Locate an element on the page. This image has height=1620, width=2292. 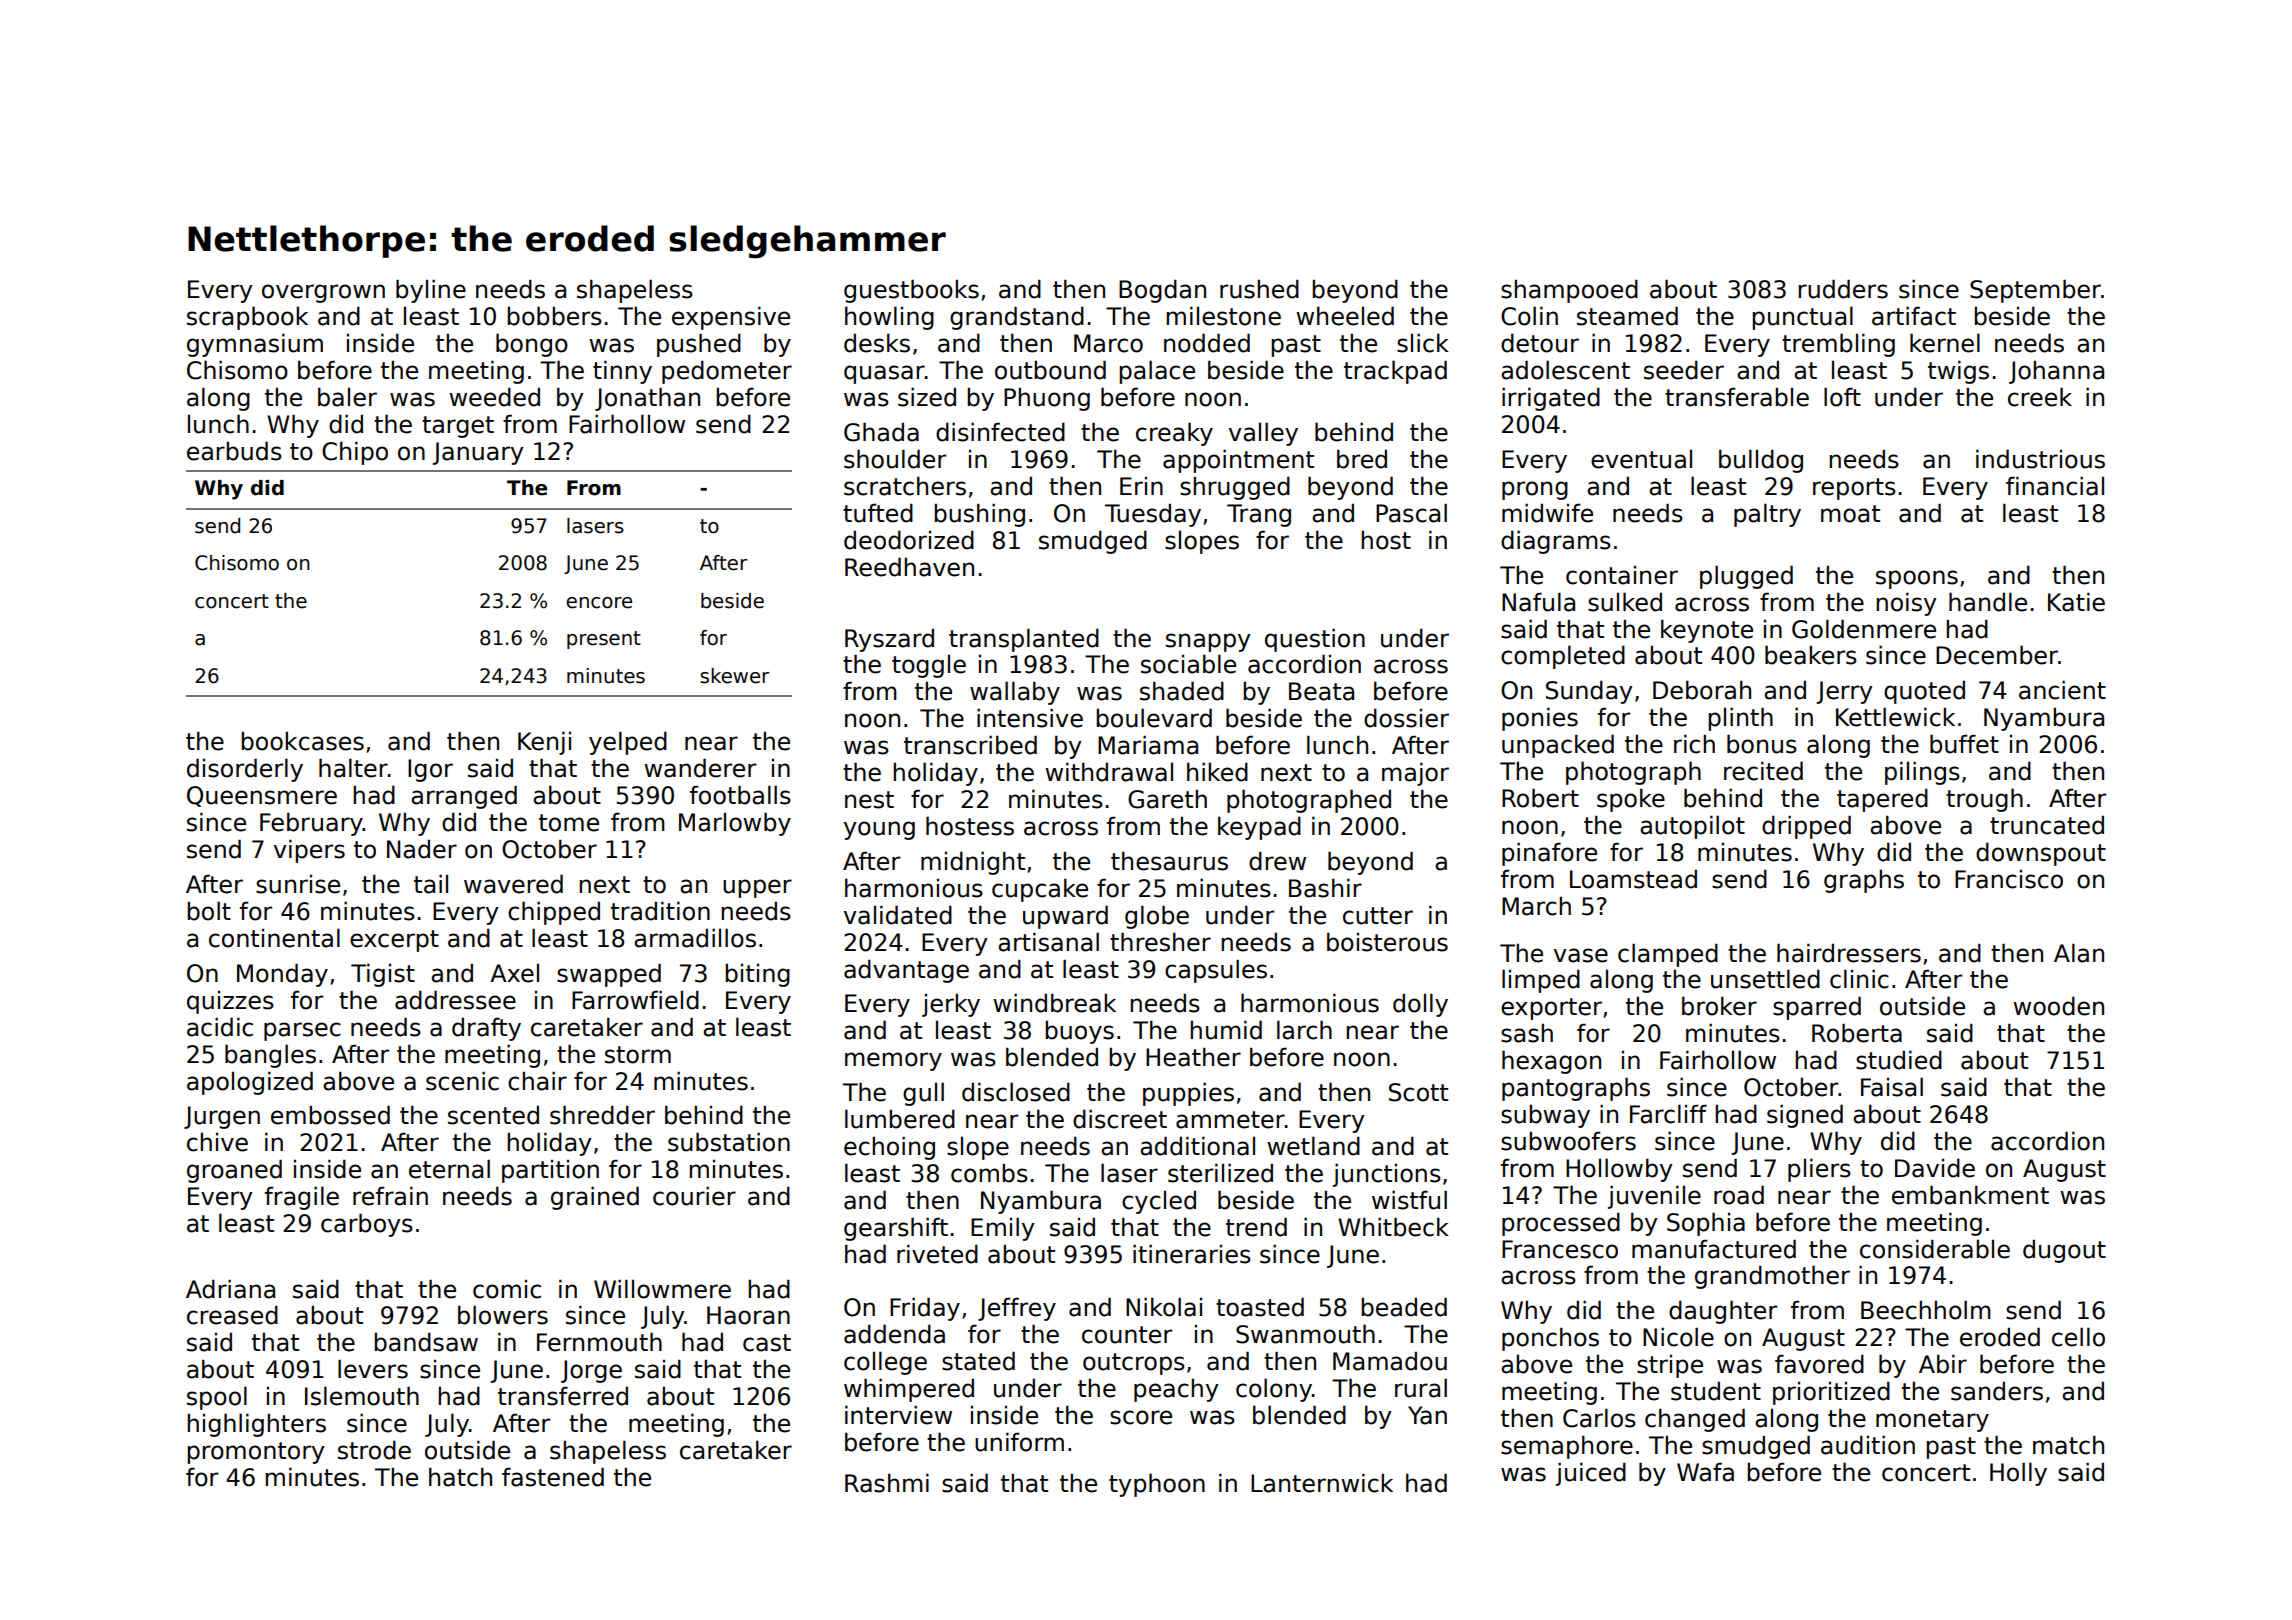
vipers is located at coordinates (309, 851).
